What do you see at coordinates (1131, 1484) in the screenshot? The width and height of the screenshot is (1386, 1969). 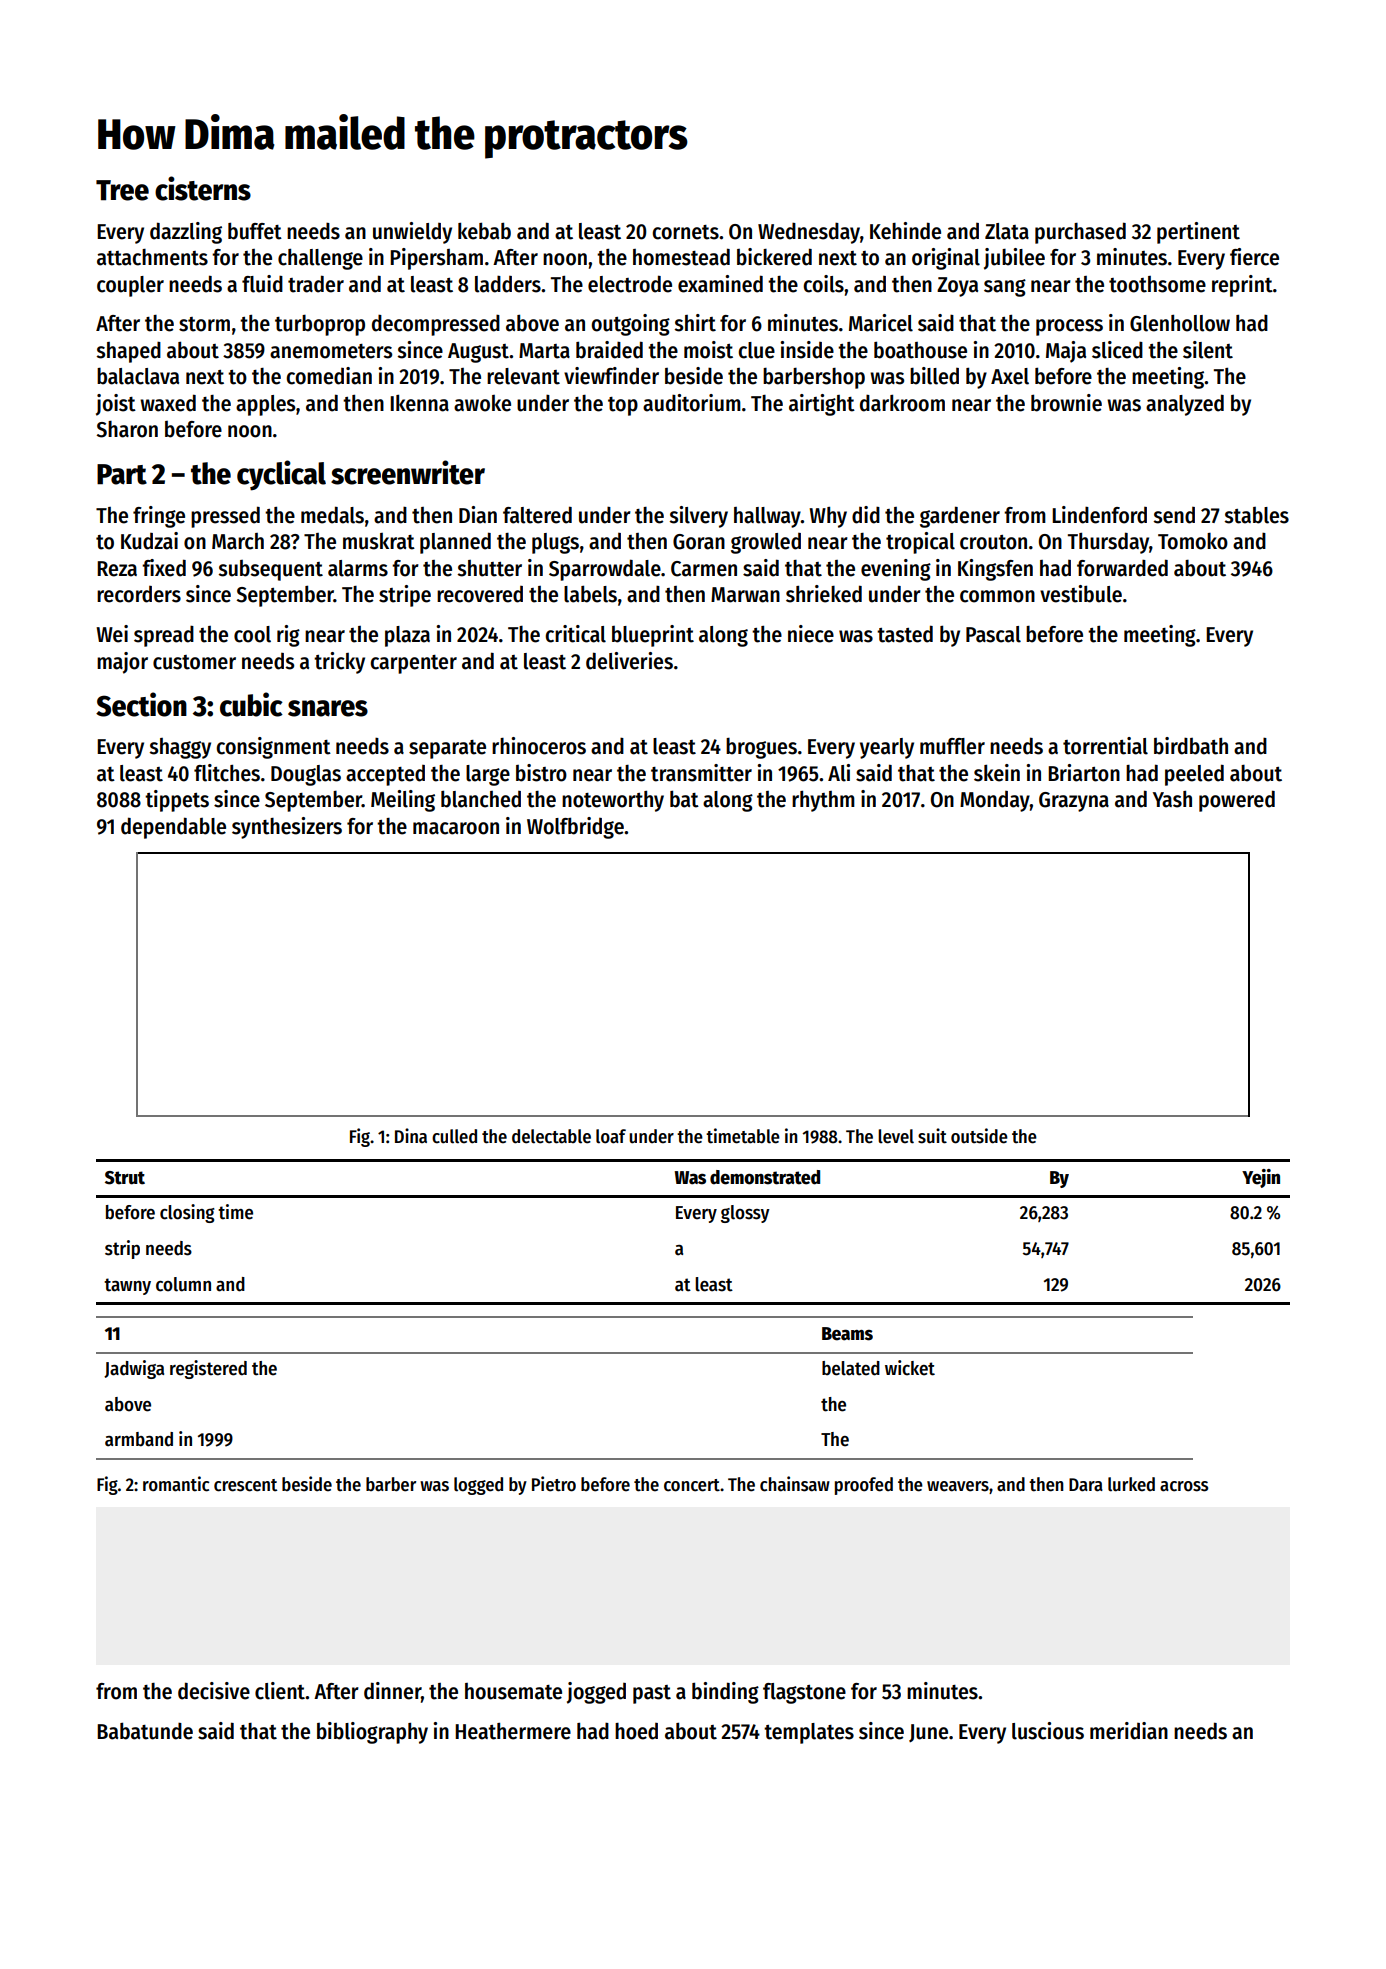 I see `lurked` at bounding box center [1131, 1484].
